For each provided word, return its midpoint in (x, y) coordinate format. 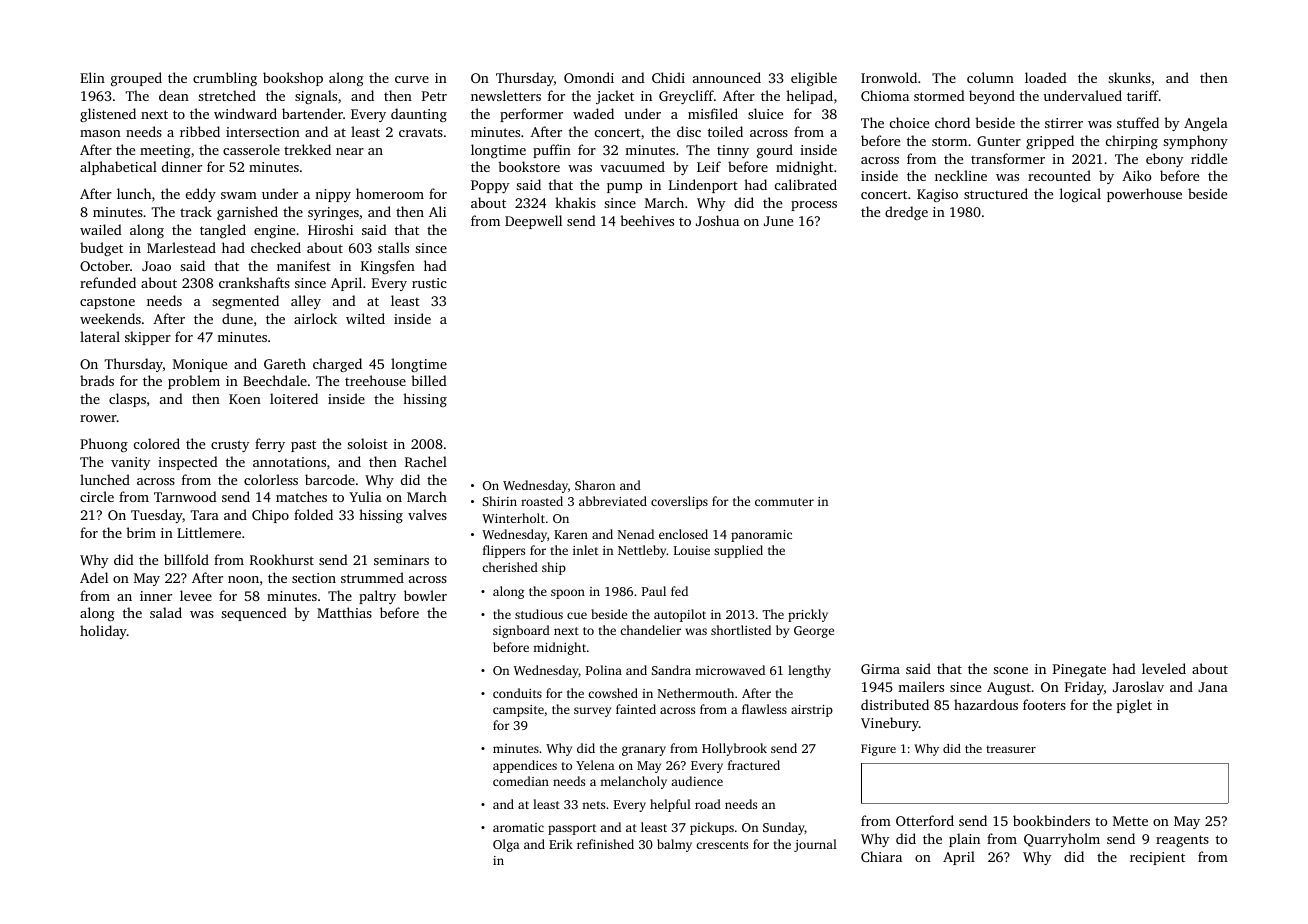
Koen (245, 399)
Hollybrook (734, 749)
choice (909, 122)
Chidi (668, 77)
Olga (506, 845)
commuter (784, 502)
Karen (571, 534)
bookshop (293, 79)
